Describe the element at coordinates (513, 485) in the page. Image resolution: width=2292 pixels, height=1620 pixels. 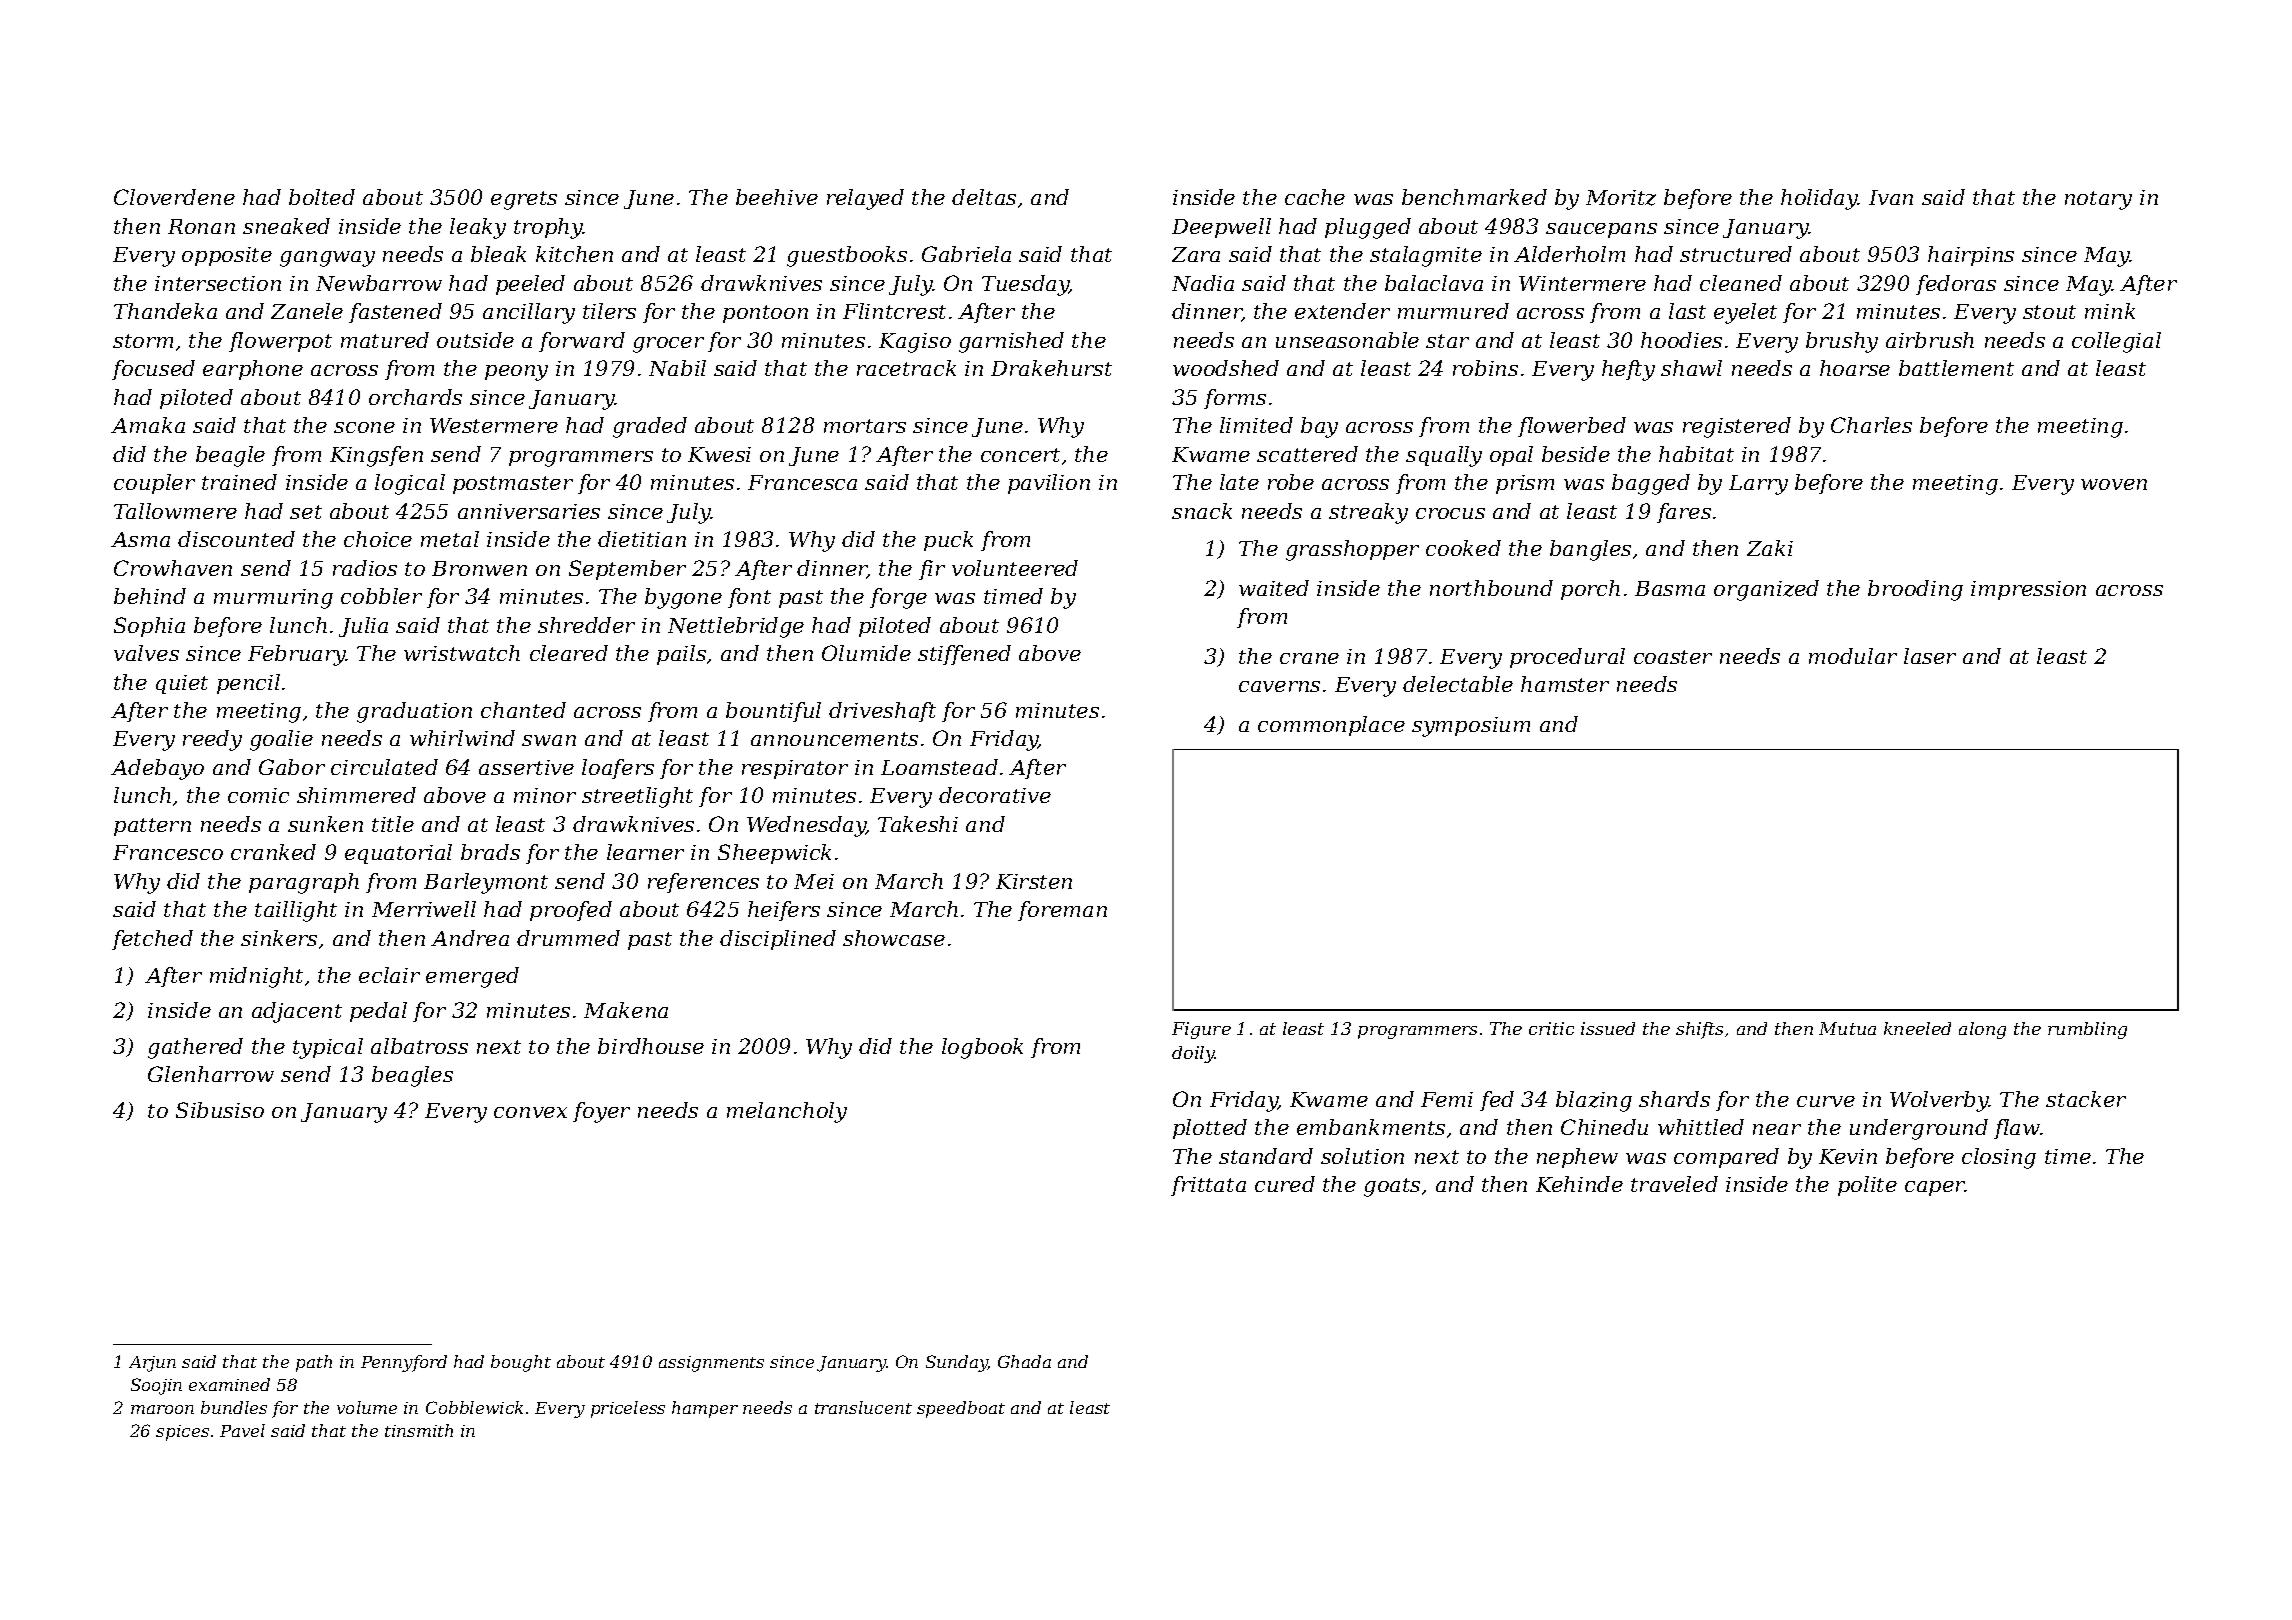
I see `postmaster` at that location.
